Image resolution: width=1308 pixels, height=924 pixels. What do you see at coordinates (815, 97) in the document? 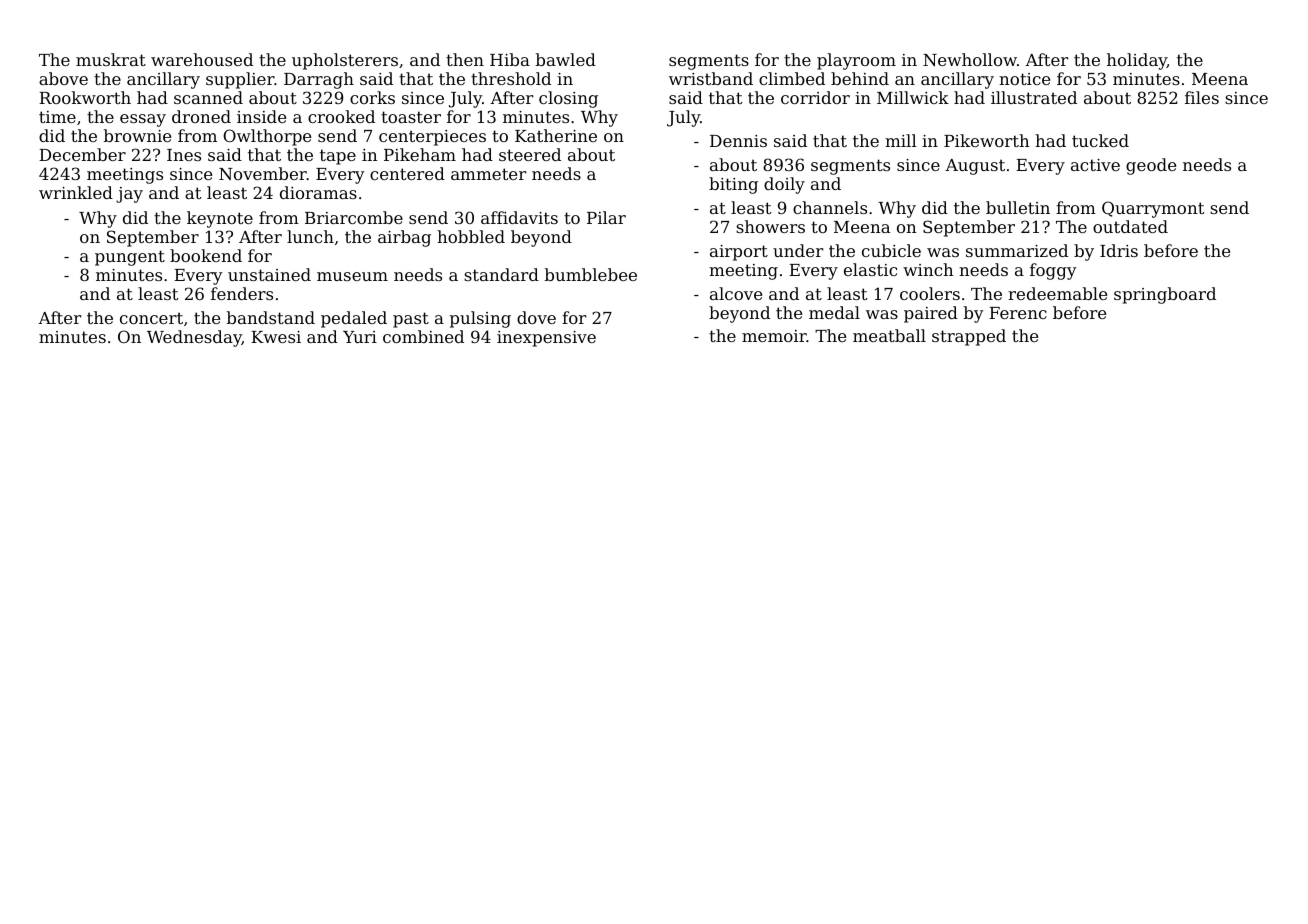
I see `corridor` at bounding box center [815, 97].
